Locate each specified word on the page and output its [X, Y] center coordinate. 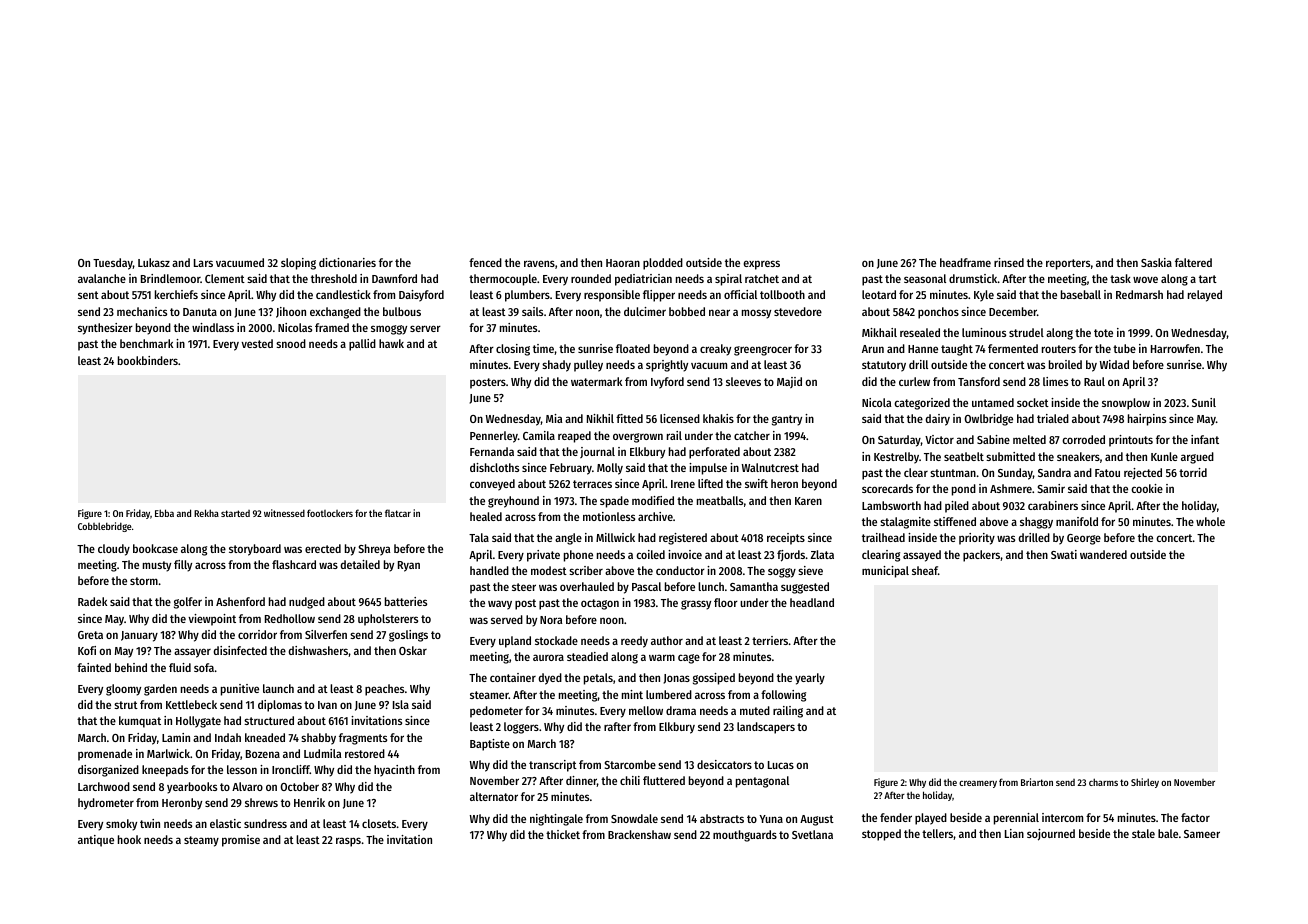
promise [241, 841]
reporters [1068, 264]
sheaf [925, 570]
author [667, 640]
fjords [791, 556]
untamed [993, 402]
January [139, 636]
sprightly [667, 366]
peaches [384, 690]
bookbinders [148, 360]
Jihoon [291, 312]
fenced [485, 262]
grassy [696, 605]
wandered [1103, 554]
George [1084, 539]
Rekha [206, 513]
